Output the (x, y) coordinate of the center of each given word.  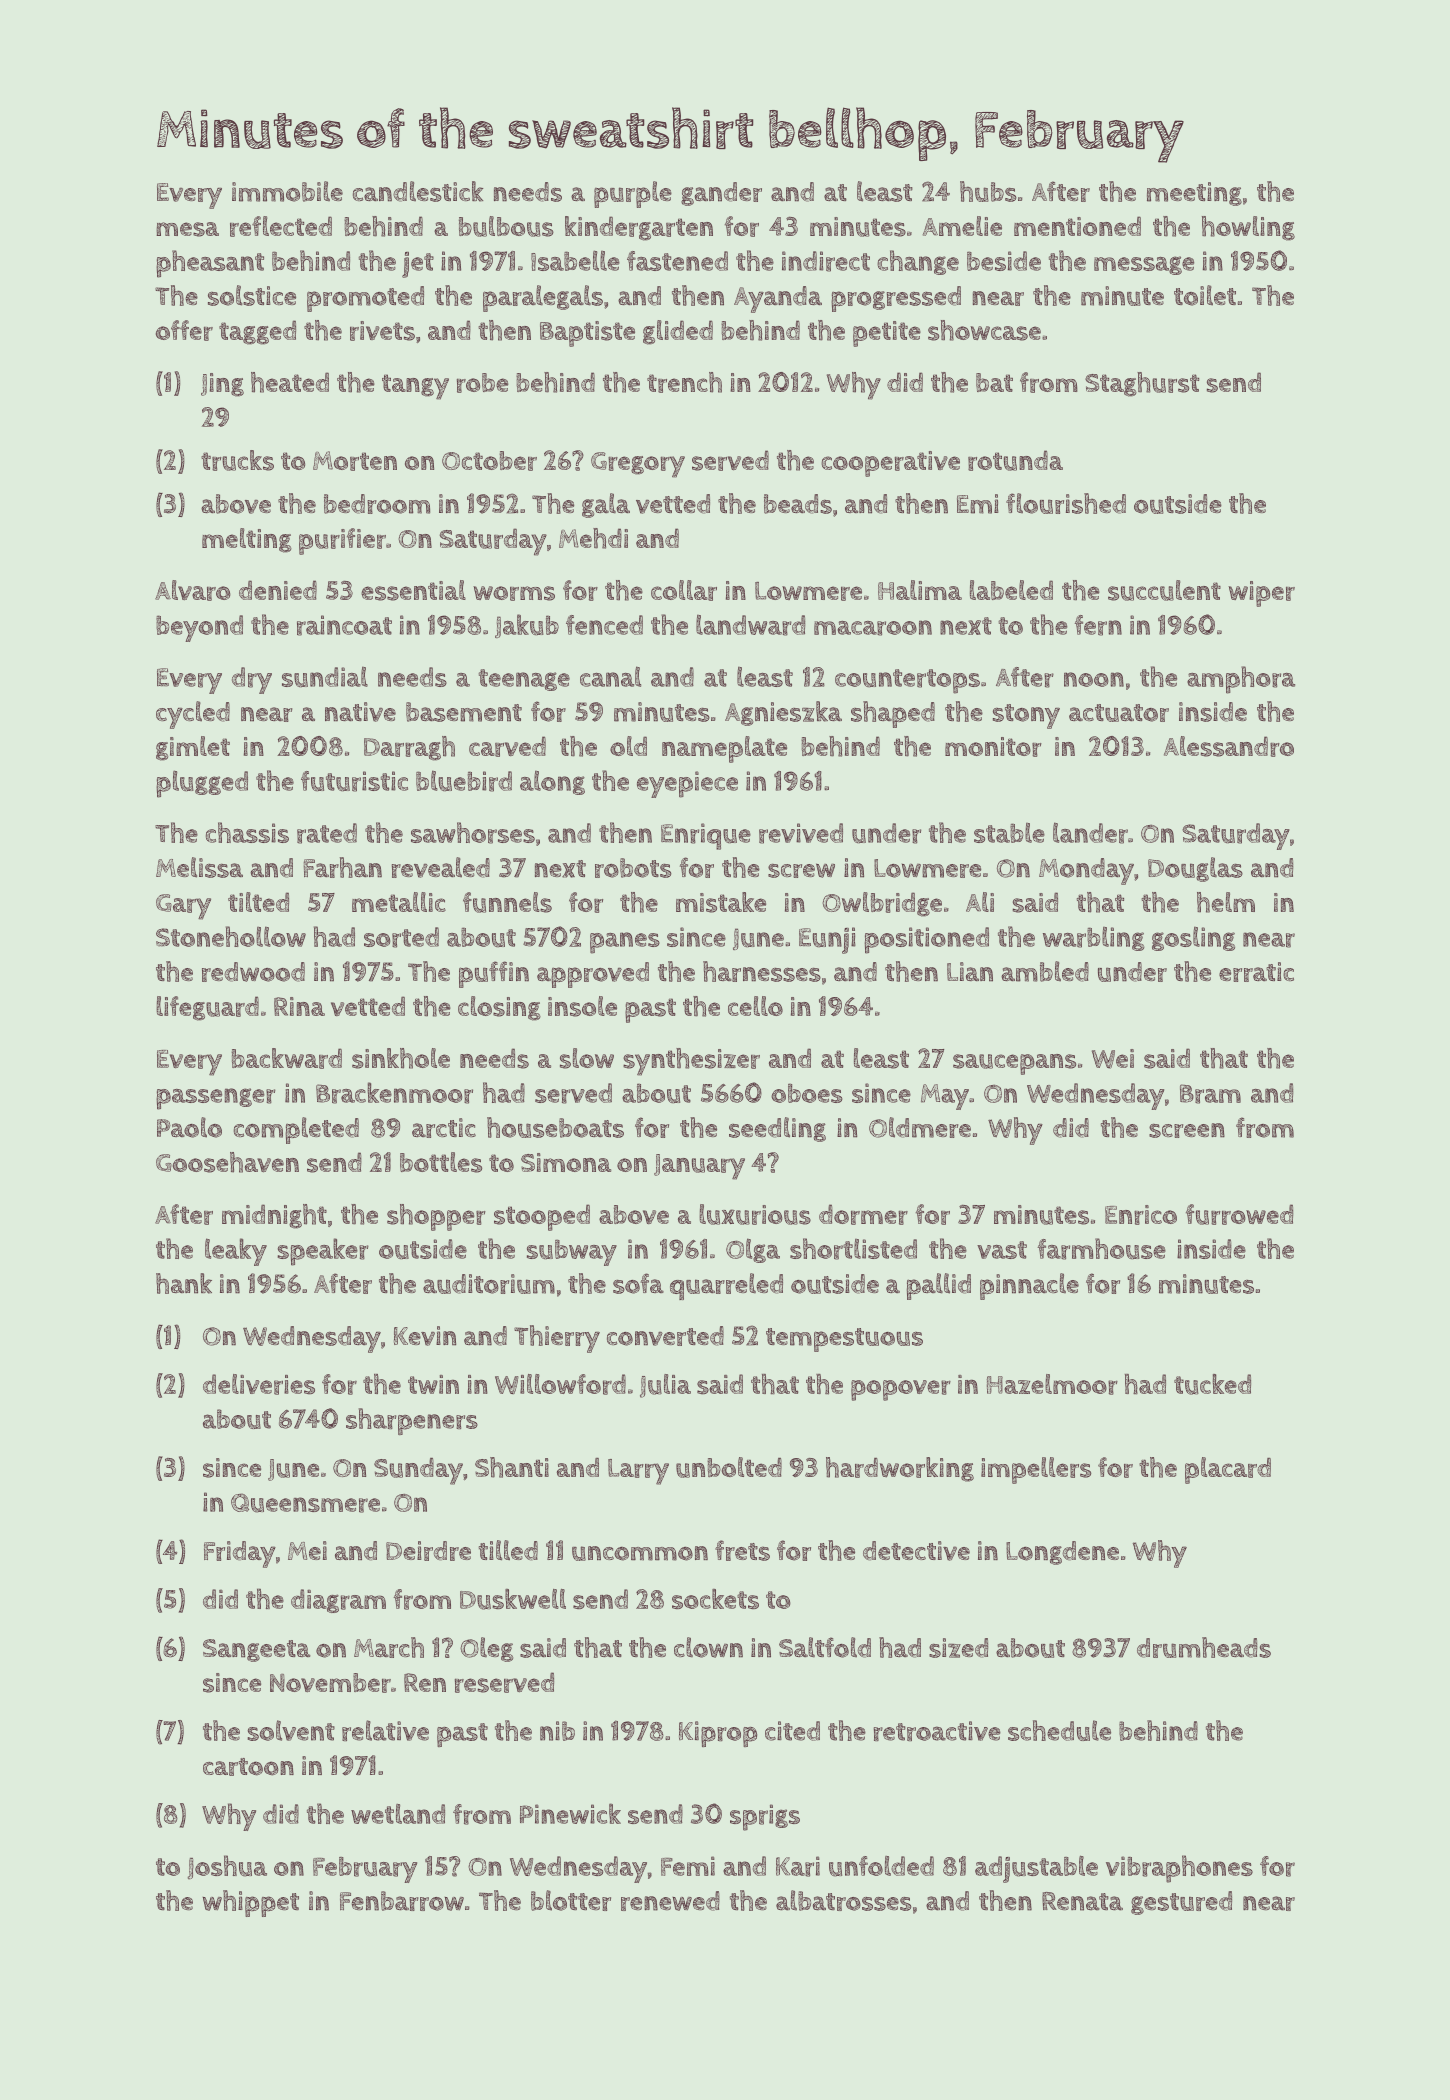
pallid (939, 1286)
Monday (1086, 871)
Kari (798, 1866)
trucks (237, 460)
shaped (893, 714)
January (699, 1167)
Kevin (425, 1336)
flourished (1066, 503)
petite (887, 334)
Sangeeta (257, 1650)
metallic (399, 902)
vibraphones (1179, 1869)
